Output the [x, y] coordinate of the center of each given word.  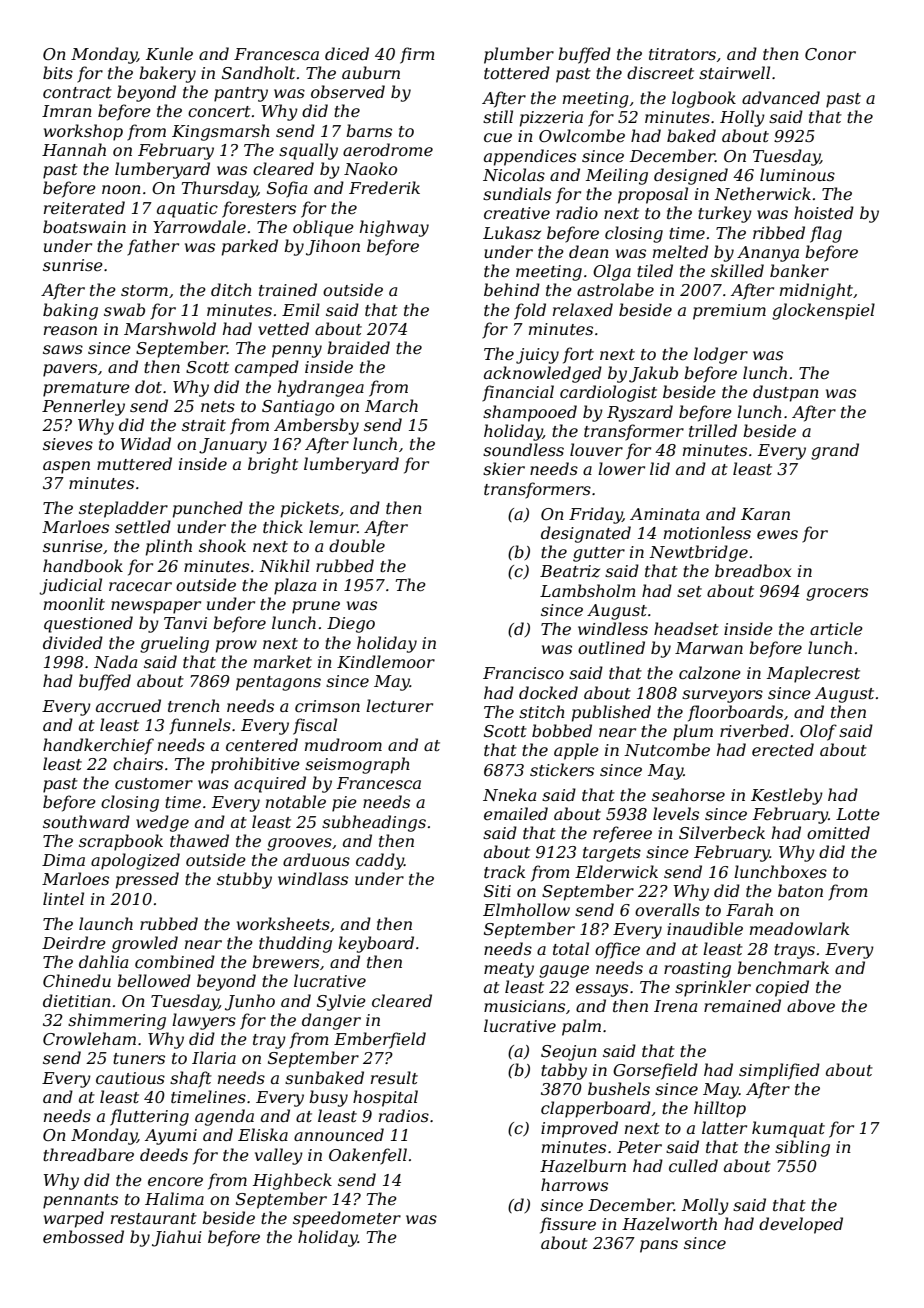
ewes [777, 534]
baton [800, 890]
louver [596, 449]
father [153, 247]
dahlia [103, 961]
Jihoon [333, 247]
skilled [737, 270]
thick [283, 526]
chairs [138, 763]
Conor [830, 54]
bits [58, 72]
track [504, 871]
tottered [517, 72]
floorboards [735, 713]
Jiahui [177, 1238]
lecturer [399, 705]
